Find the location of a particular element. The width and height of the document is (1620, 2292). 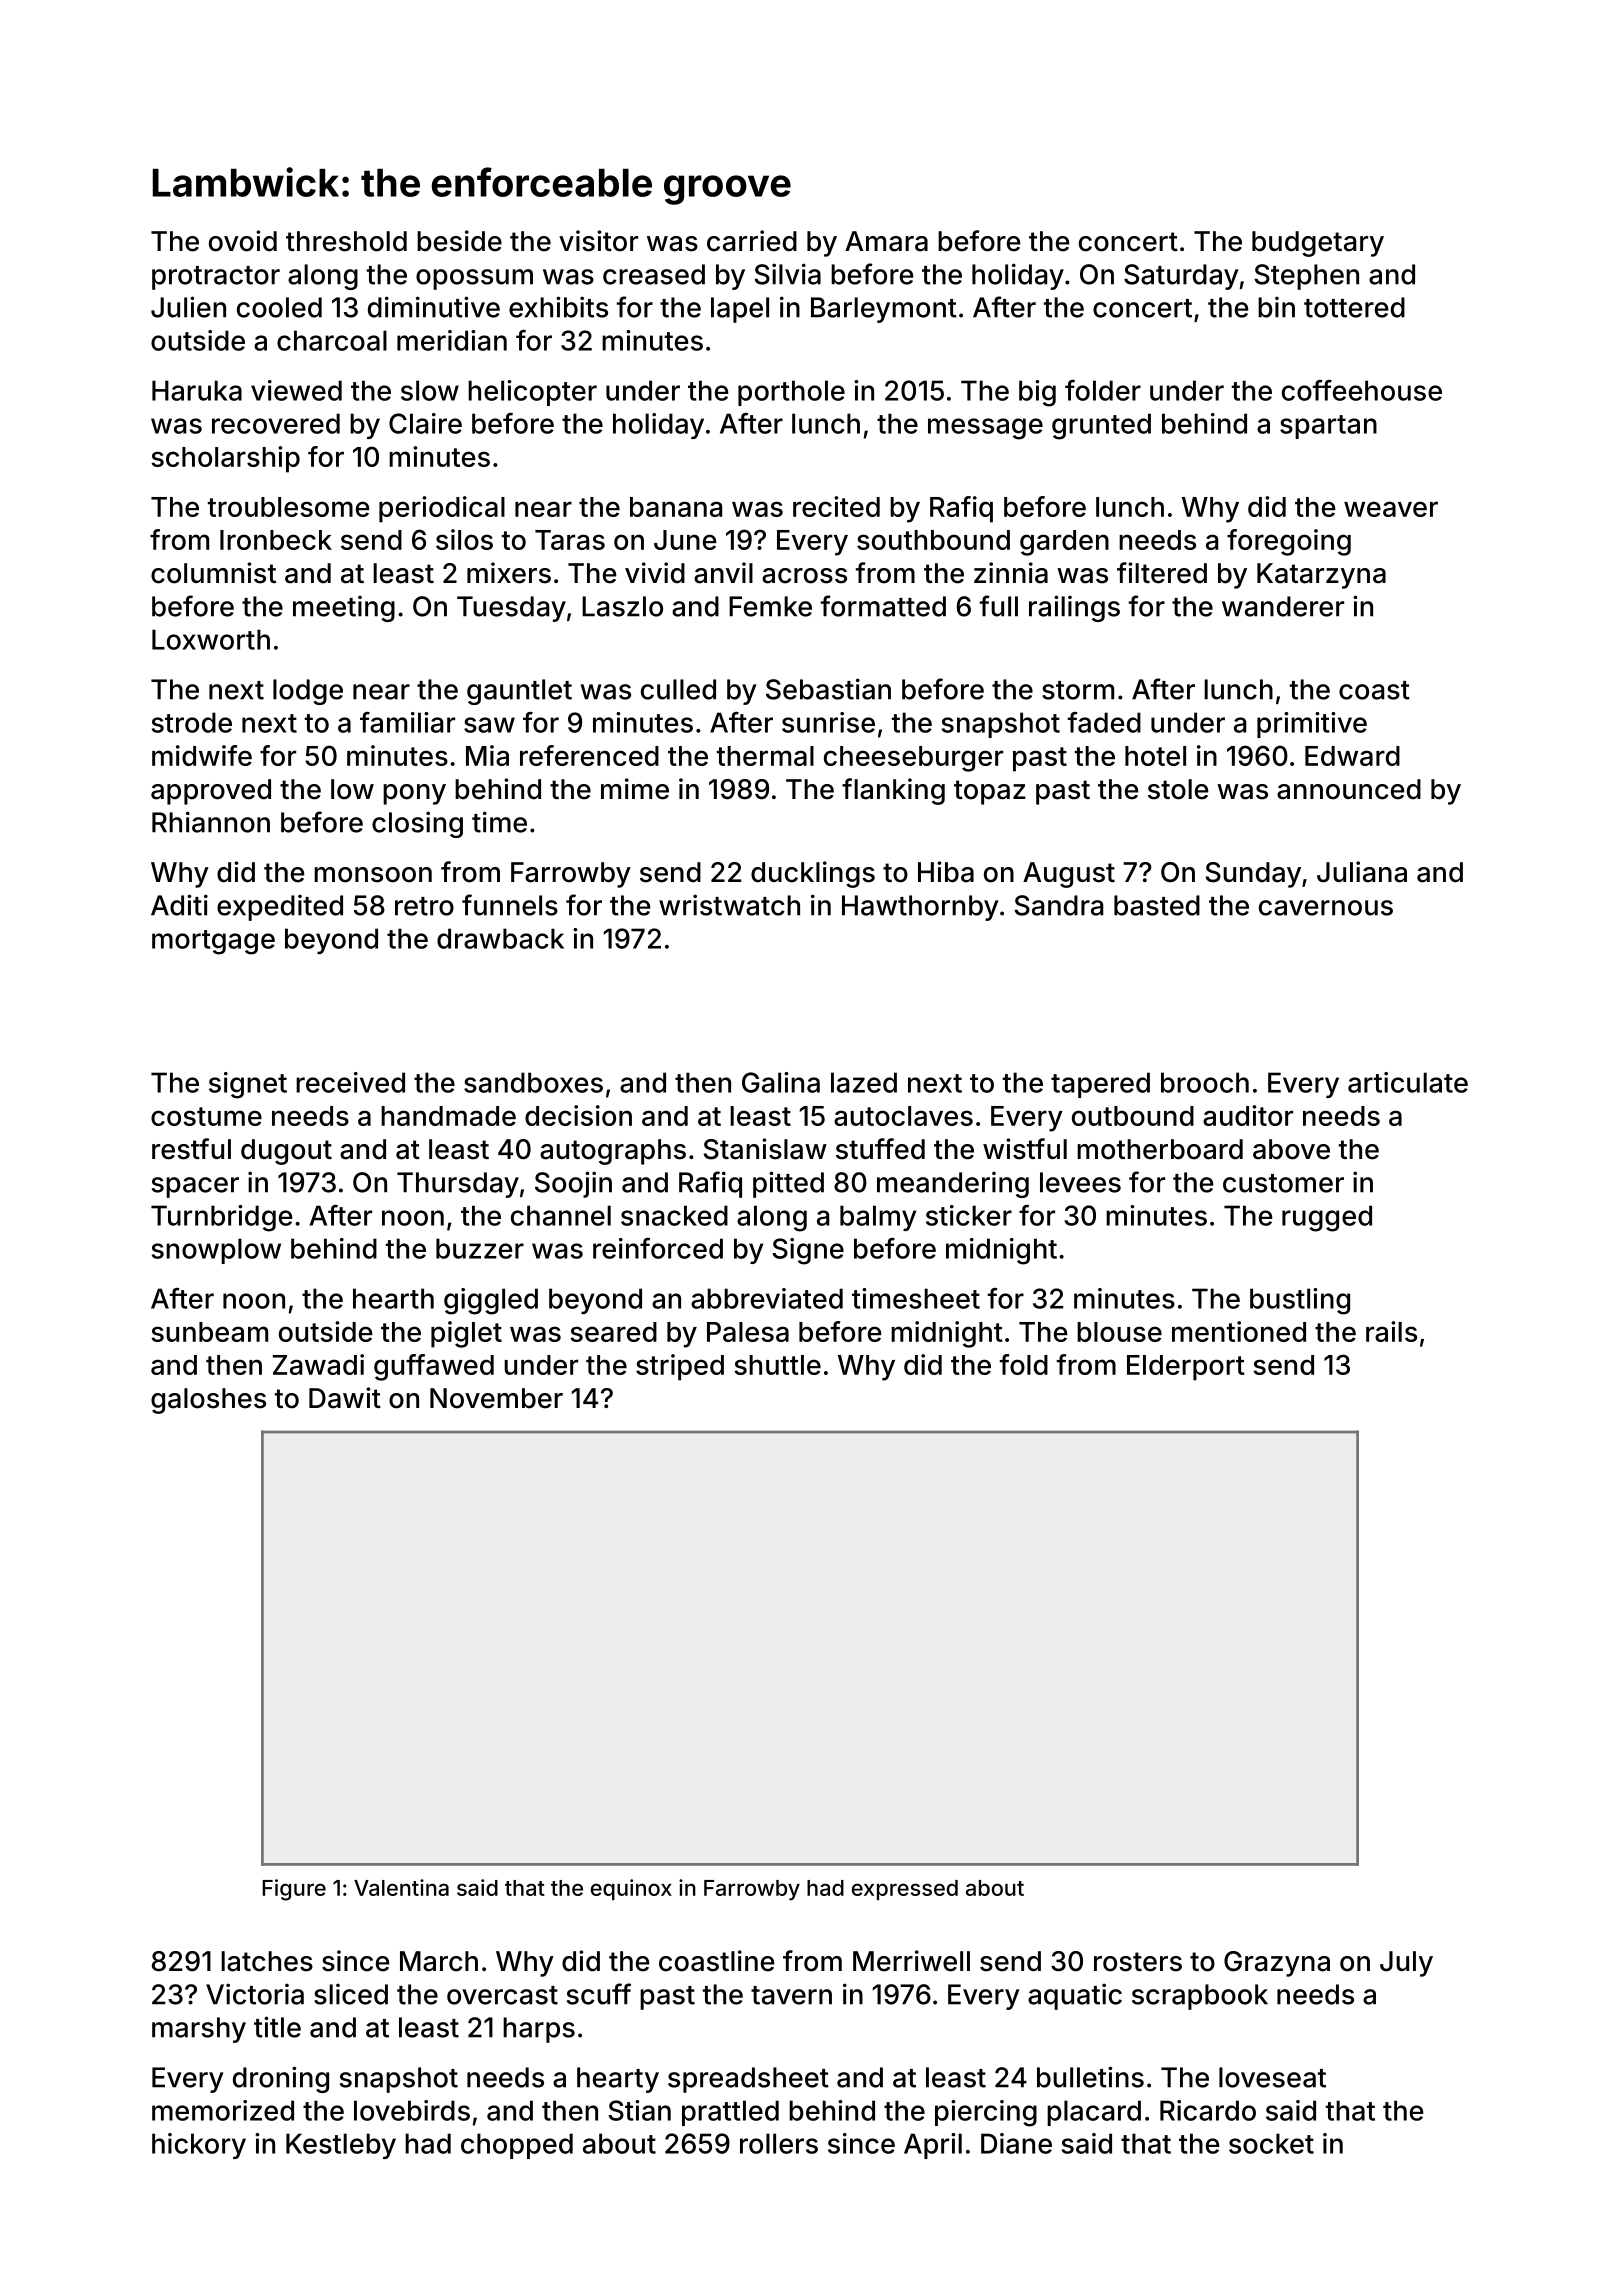

bustling is located at coordinates (1300, 1301).
